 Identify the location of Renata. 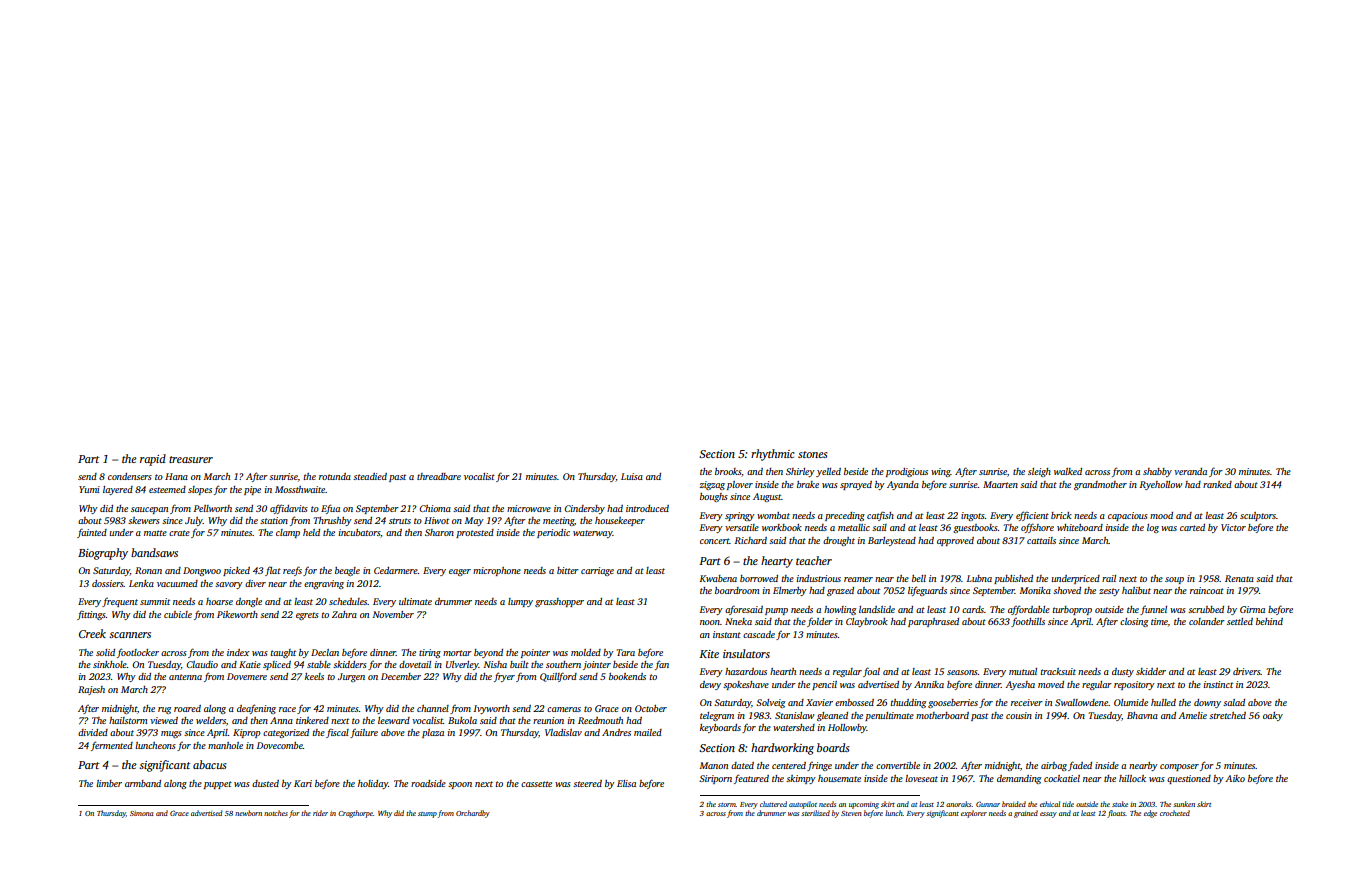
(1239, 578).
